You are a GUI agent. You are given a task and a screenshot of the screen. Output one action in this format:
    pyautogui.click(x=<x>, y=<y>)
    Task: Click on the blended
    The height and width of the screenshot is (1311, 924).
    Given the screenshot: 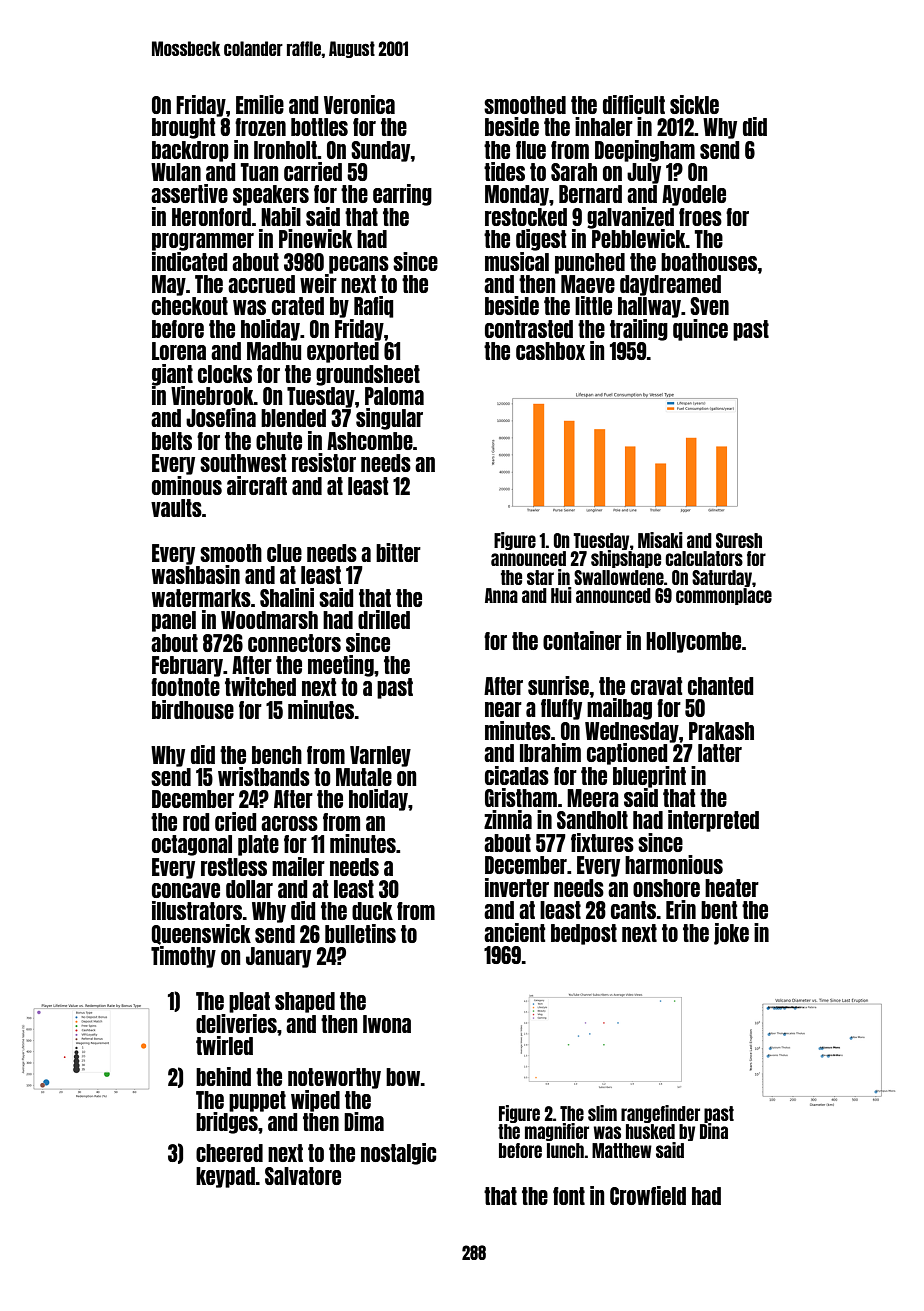 What is the action you would take?
    pyautogui.click(x=293, y=418)
